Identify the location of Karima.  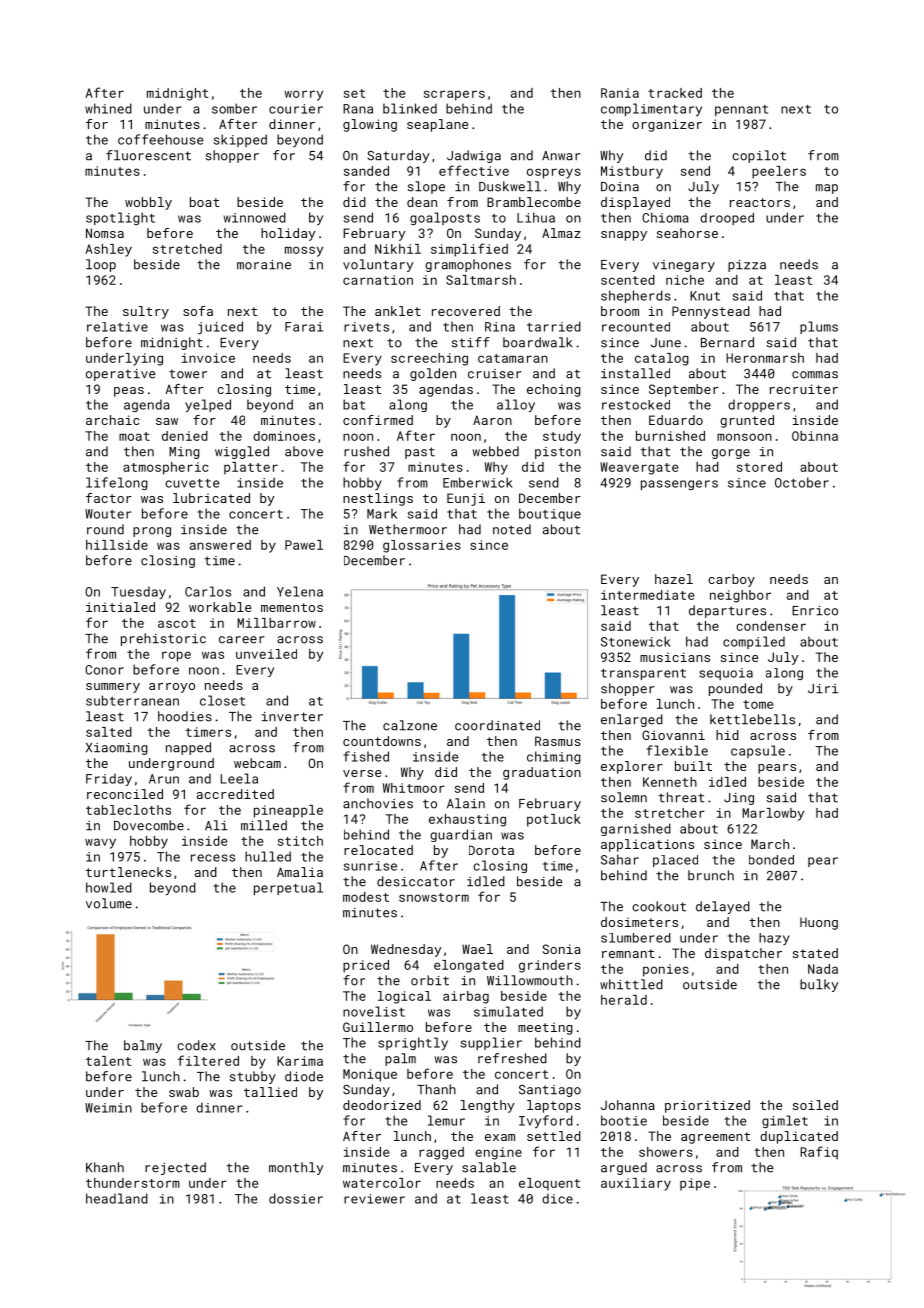
(300, 1061).
